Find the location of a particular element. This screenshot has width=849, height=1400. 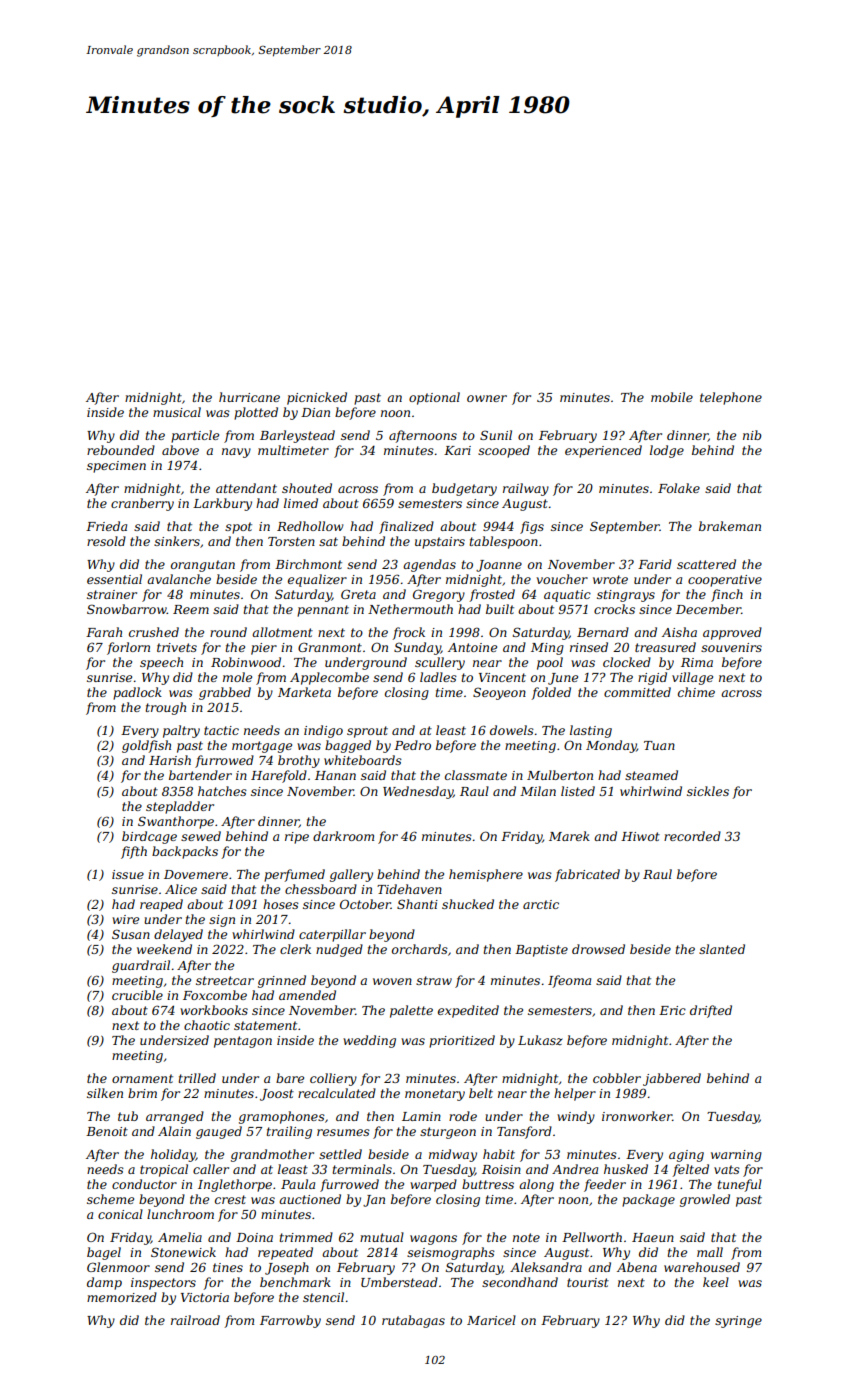

railroad is located at coordinates (195, 1320).
